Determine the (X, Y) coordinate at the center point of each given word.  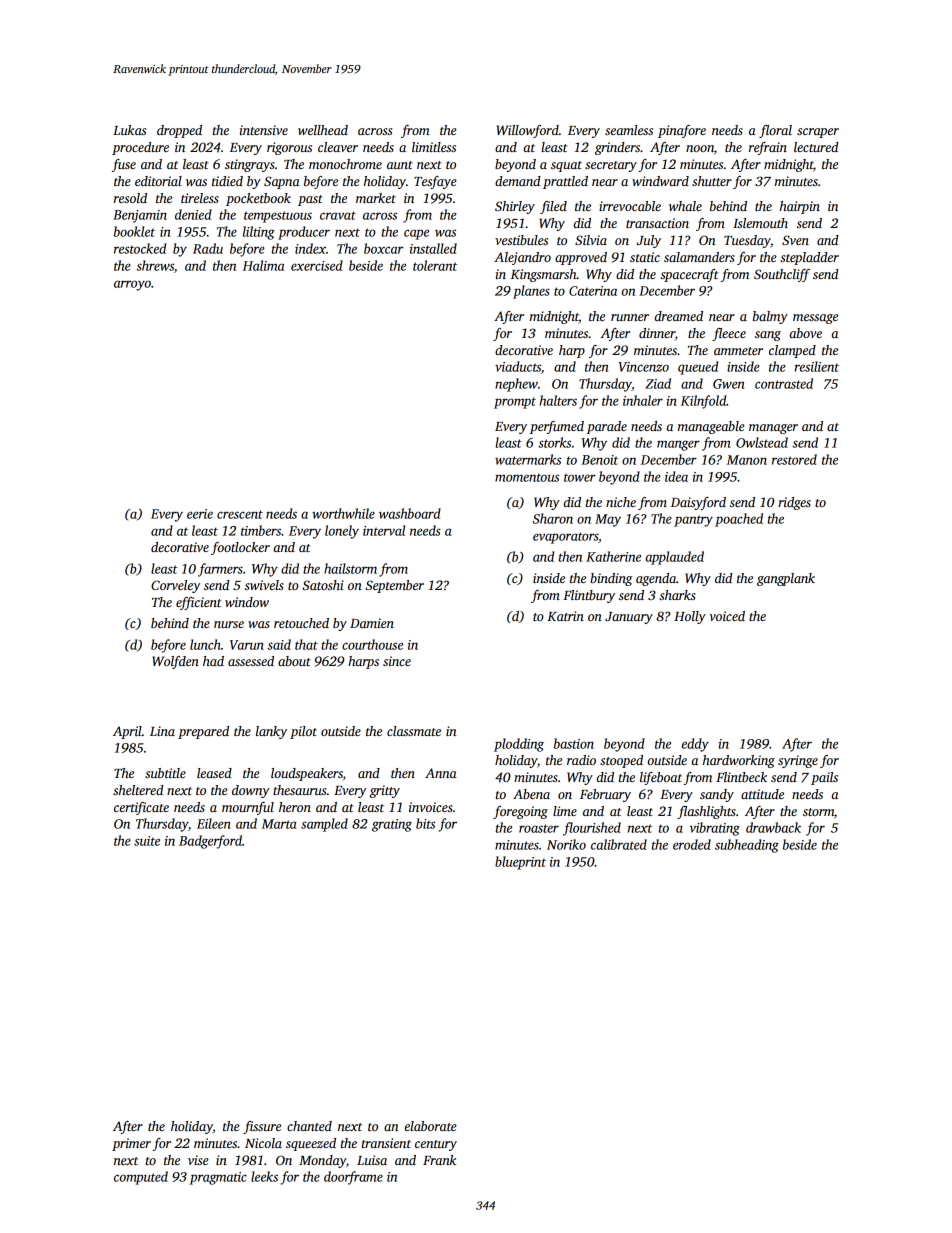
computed (141, 1178)
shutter (712, 181)
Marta (279, 824)
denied (193, 214)
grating (392, 825)
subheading (747, 846)
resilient (817, 366)
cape (416, 234)
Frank (439, 1160)
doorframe (353, 1178)
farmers (220, 570)
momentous (527, 478)
